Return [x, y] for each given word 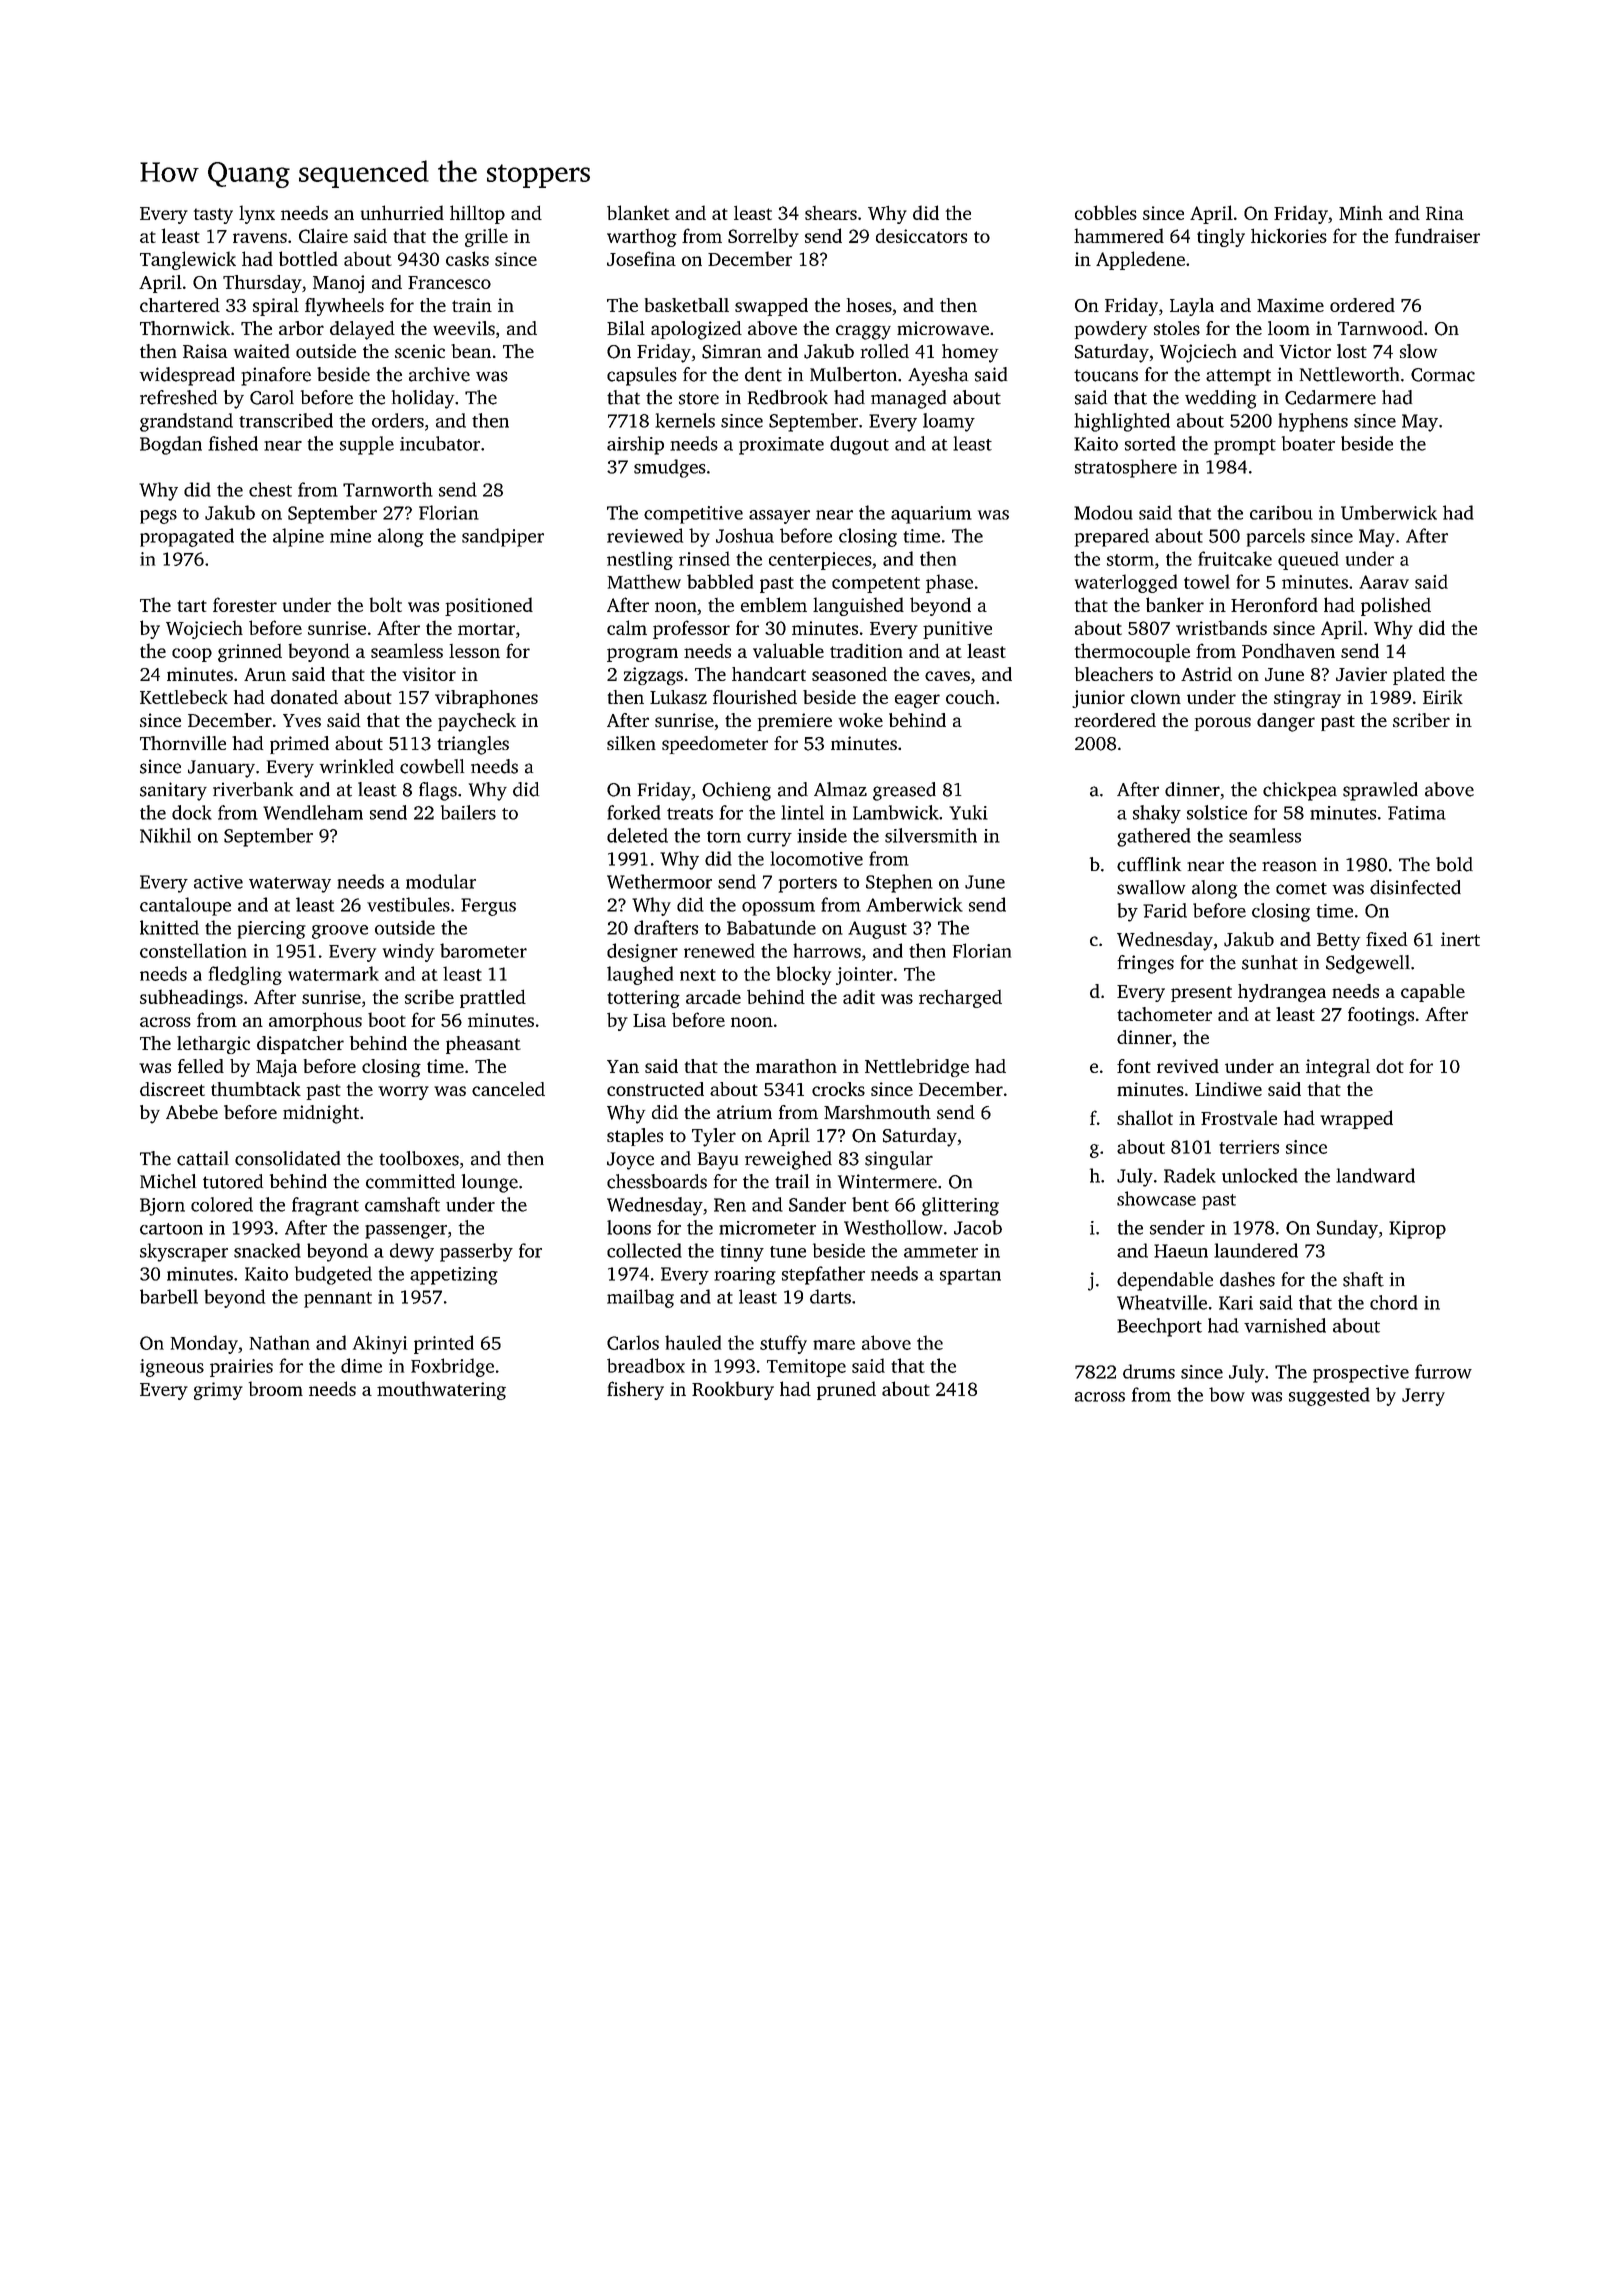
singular [899, 1160]
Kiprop [1417, 1230]
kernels [685, 420]
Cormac [1443, 375]
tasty [213, 216]
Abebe [192, 1112]
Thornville [183, 743]
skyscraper [184, 1252]
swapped [771, 307]
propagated [187, 537]
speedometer [715, 745]
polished [1396, 606]
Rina [1445, 213]
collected [644, 1250]
